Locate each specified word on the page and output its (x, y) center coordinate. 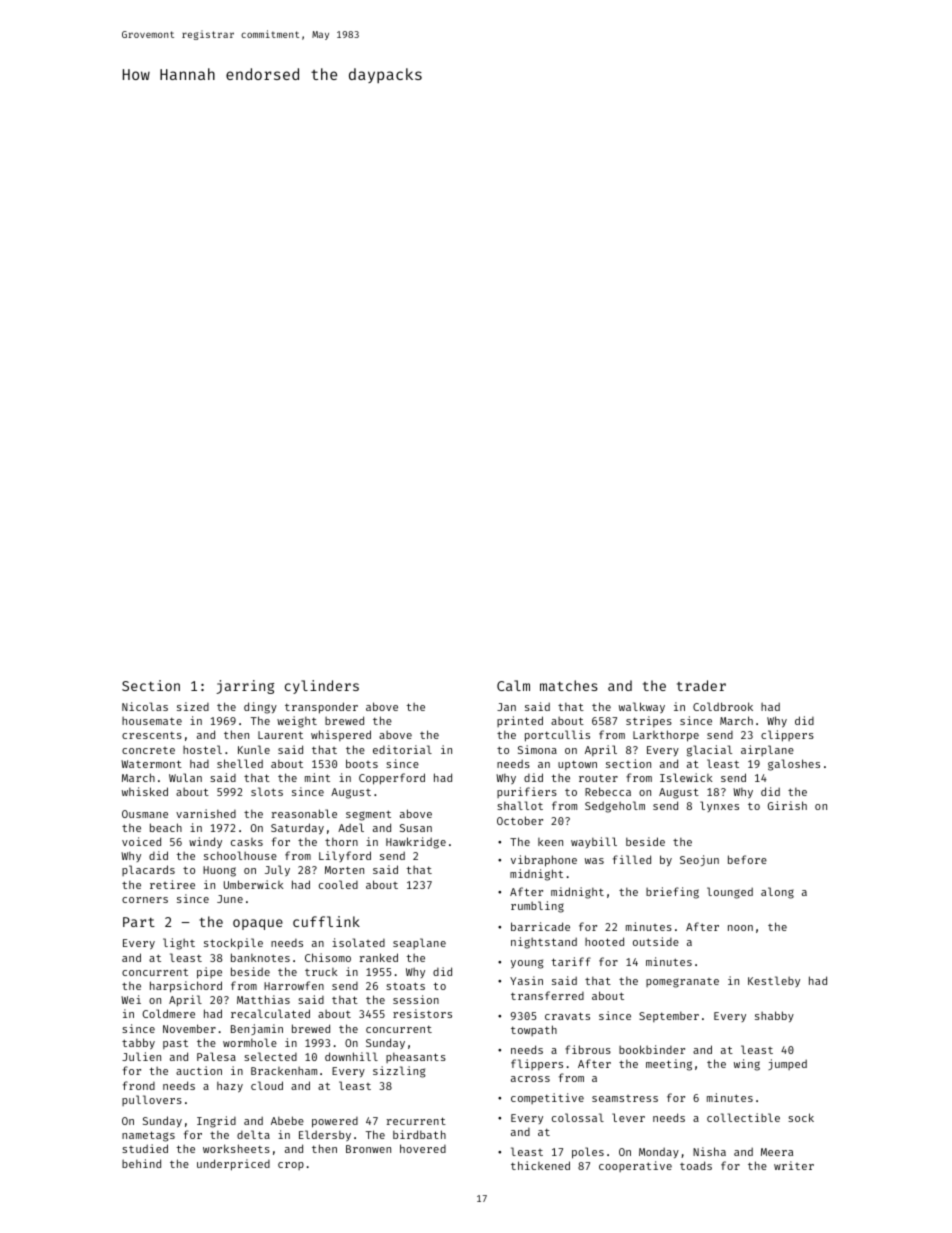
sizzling (399, 1072)
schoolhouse (240, 855)
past (175, 1044)
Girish (787, 805)
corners (145, 900)
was (594, 861)
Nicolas (145, 706)
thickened (540, 1165)
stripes (649, 721)
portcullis (557, 736)
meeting (669, 1065)
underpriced (233, 1165)
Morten (344, 870)
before (747, 859)
